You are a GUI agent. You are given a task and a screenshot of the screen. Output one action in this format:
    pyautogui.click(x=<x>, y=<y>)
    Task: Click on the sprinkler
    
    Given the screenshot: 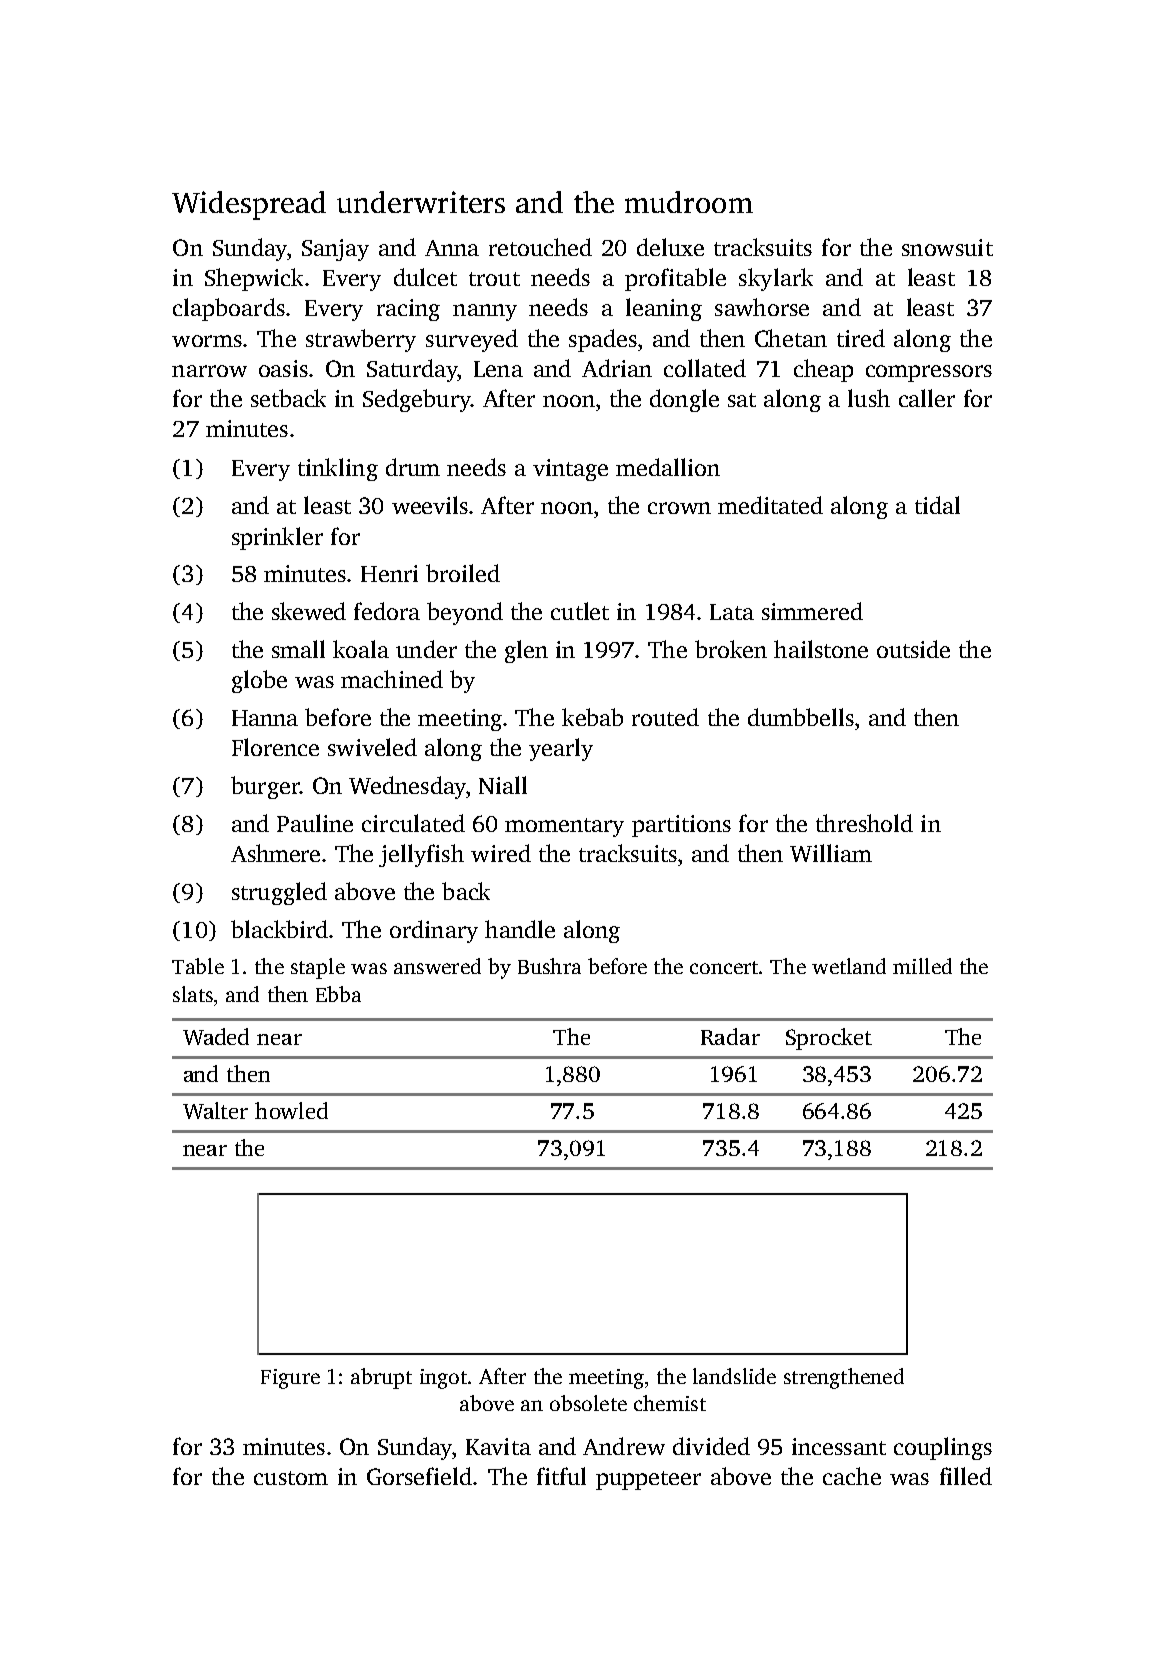 What is the action you would take?
    pyautogui.click(x=277, y=538)
